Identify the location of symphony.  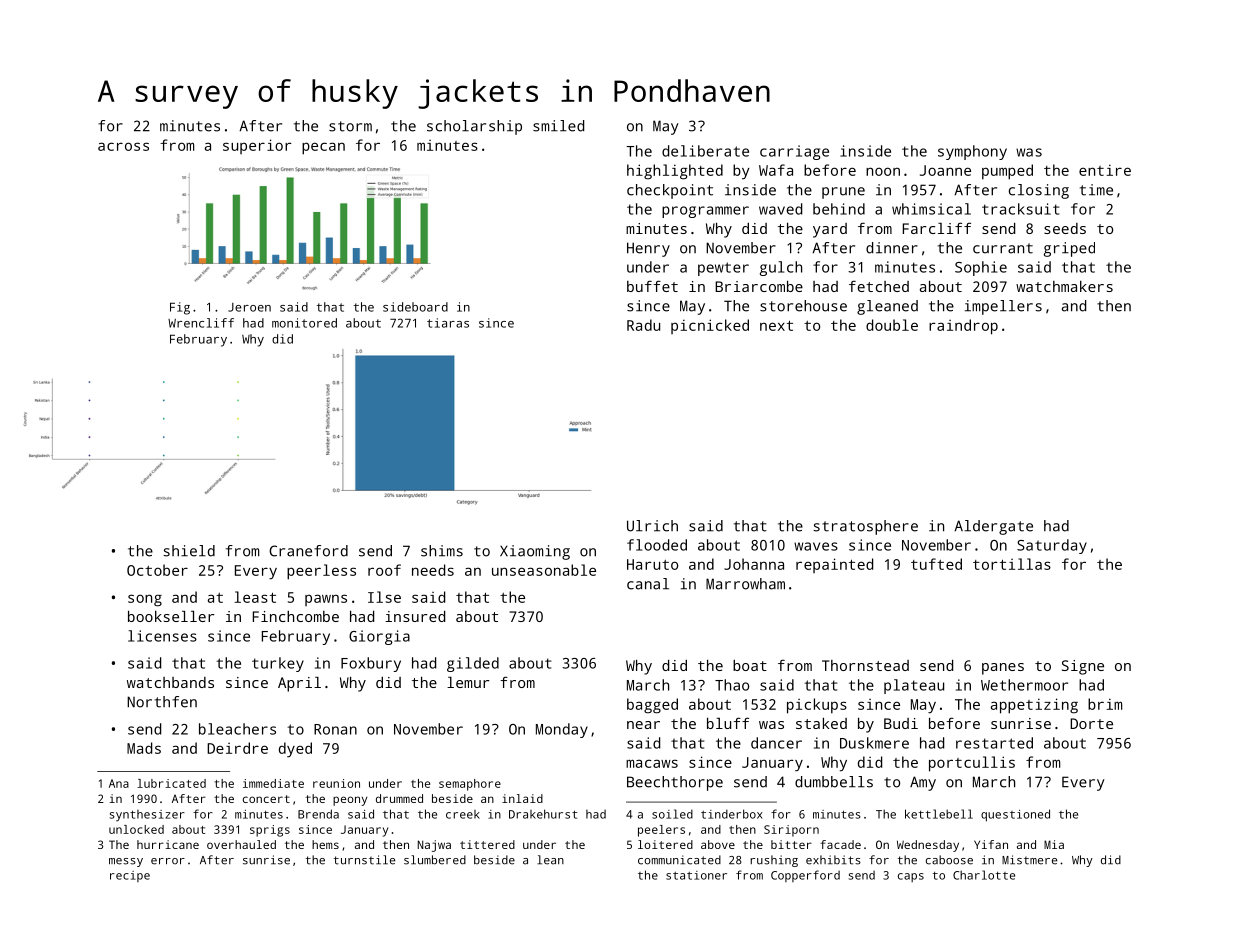
(972, 152).
